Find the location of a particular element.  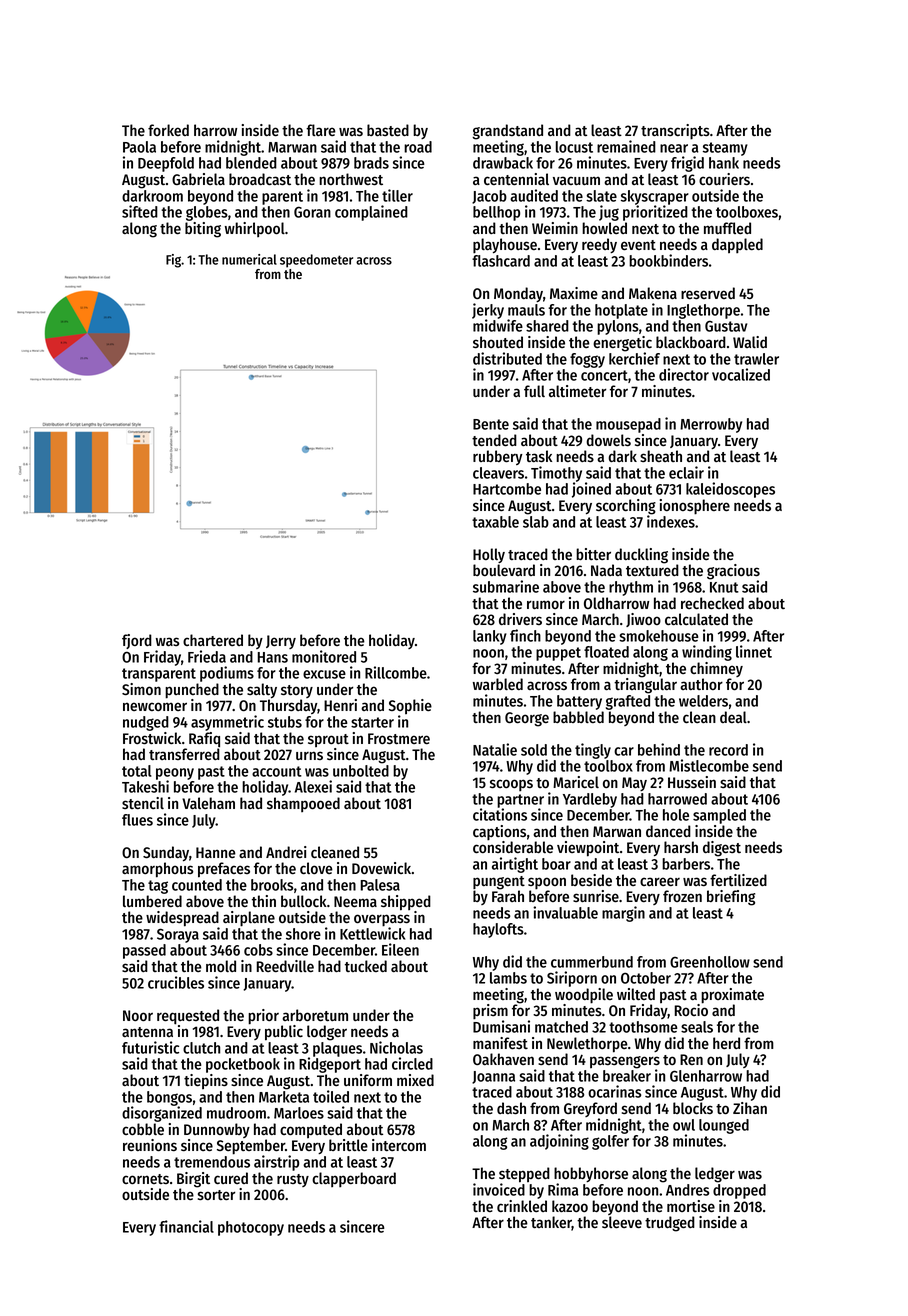

story is located at coordinates (297, 691).
